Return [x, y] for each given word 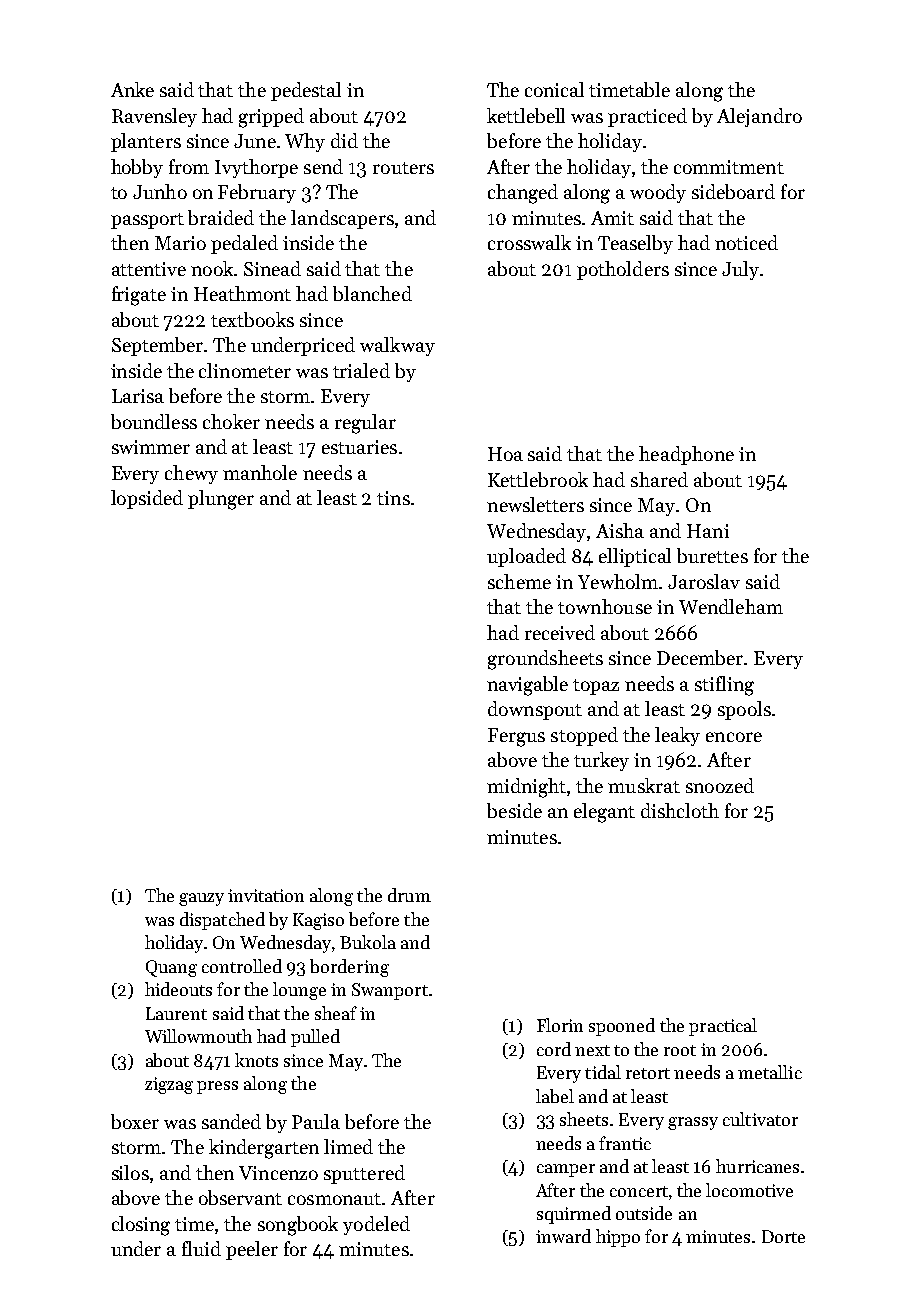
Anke [132, 89]
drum [409, 895]
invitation [266, 895]
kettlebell [526, 115]
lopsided [147, 499]
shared [659, 479]
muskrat [644, 785]
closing [141, 1226]
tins [393, 498]
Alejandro [759, 117]
